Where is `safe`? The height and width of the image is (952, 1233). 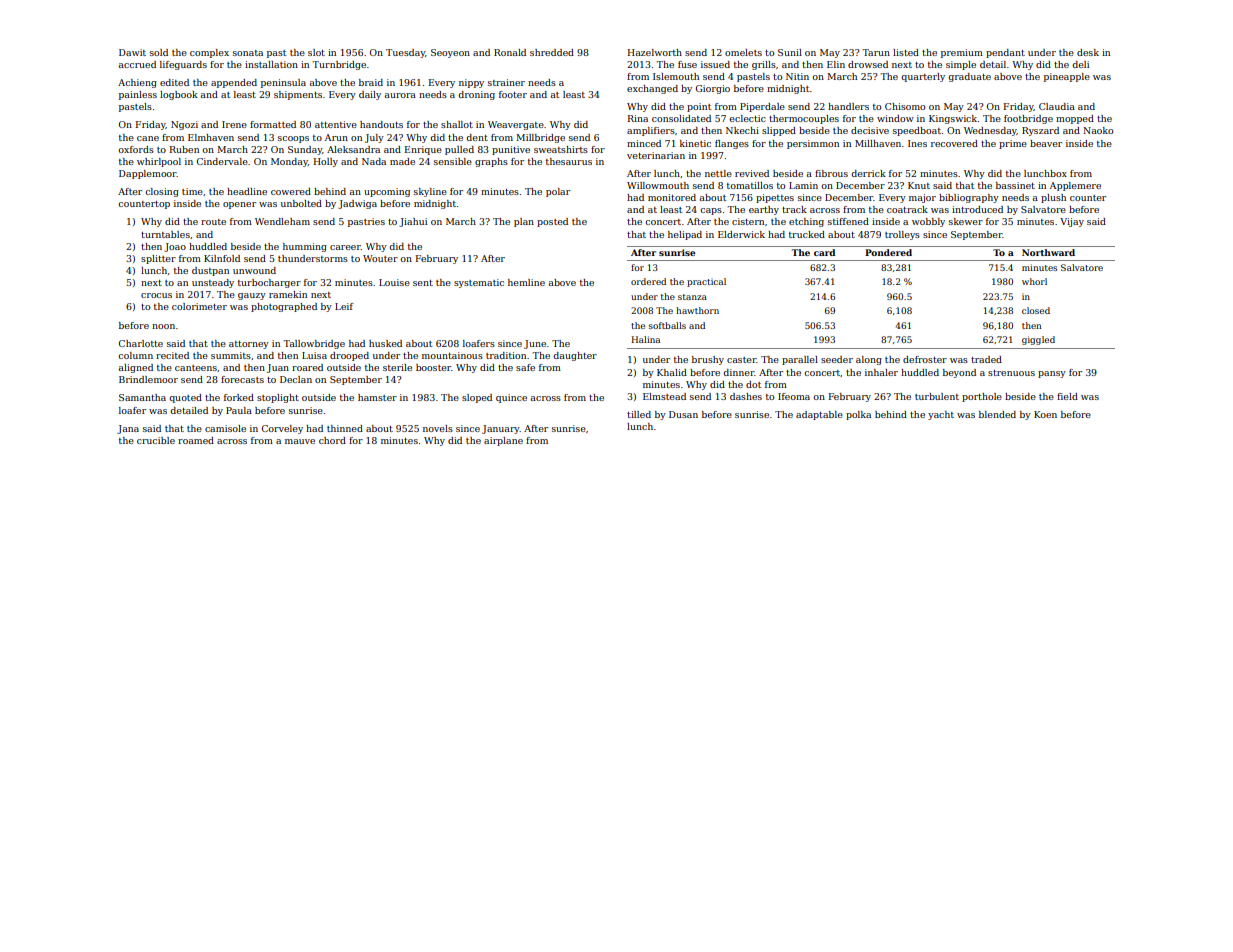
safe is located at coordinates (525, 367).
